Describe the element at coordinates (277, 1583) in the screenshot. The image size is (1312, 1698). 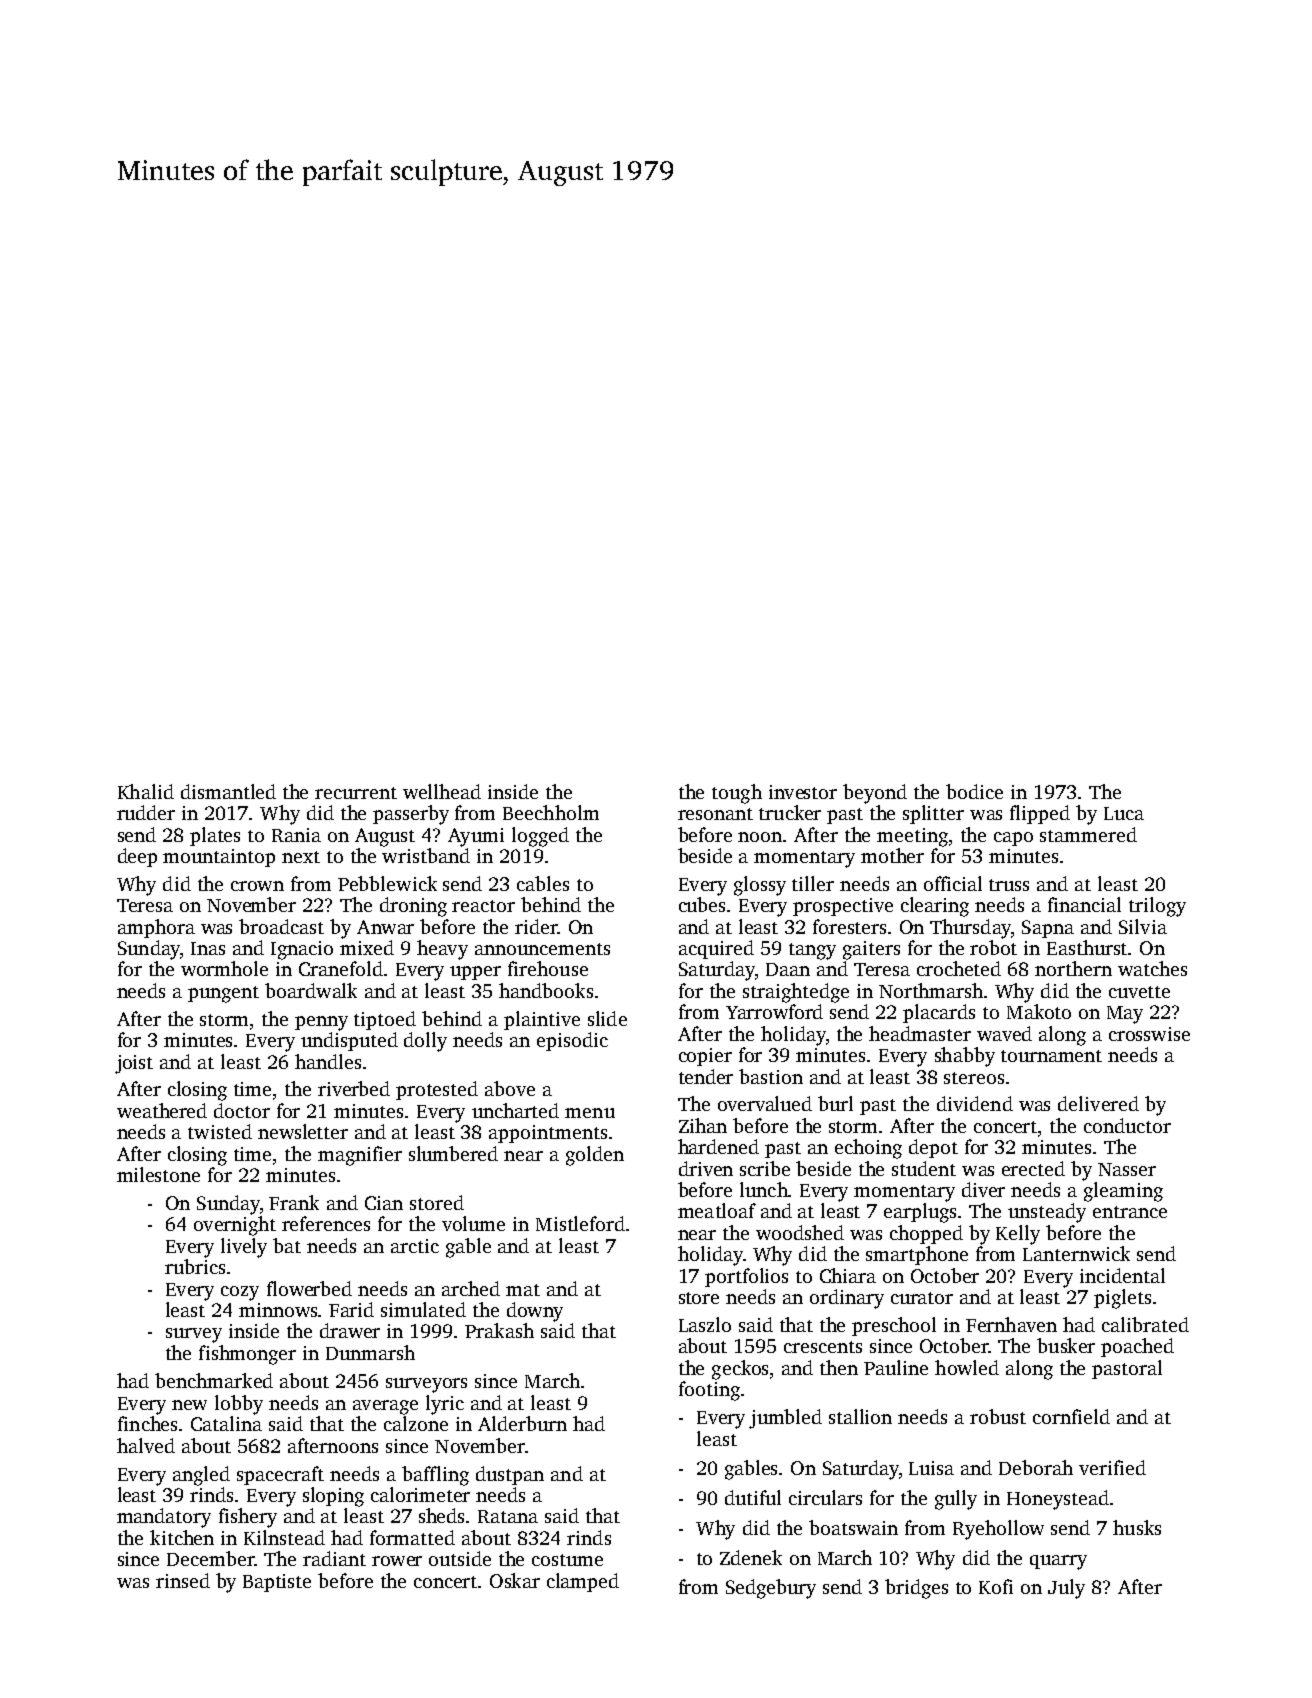
I see `Baptiste` at that location.
